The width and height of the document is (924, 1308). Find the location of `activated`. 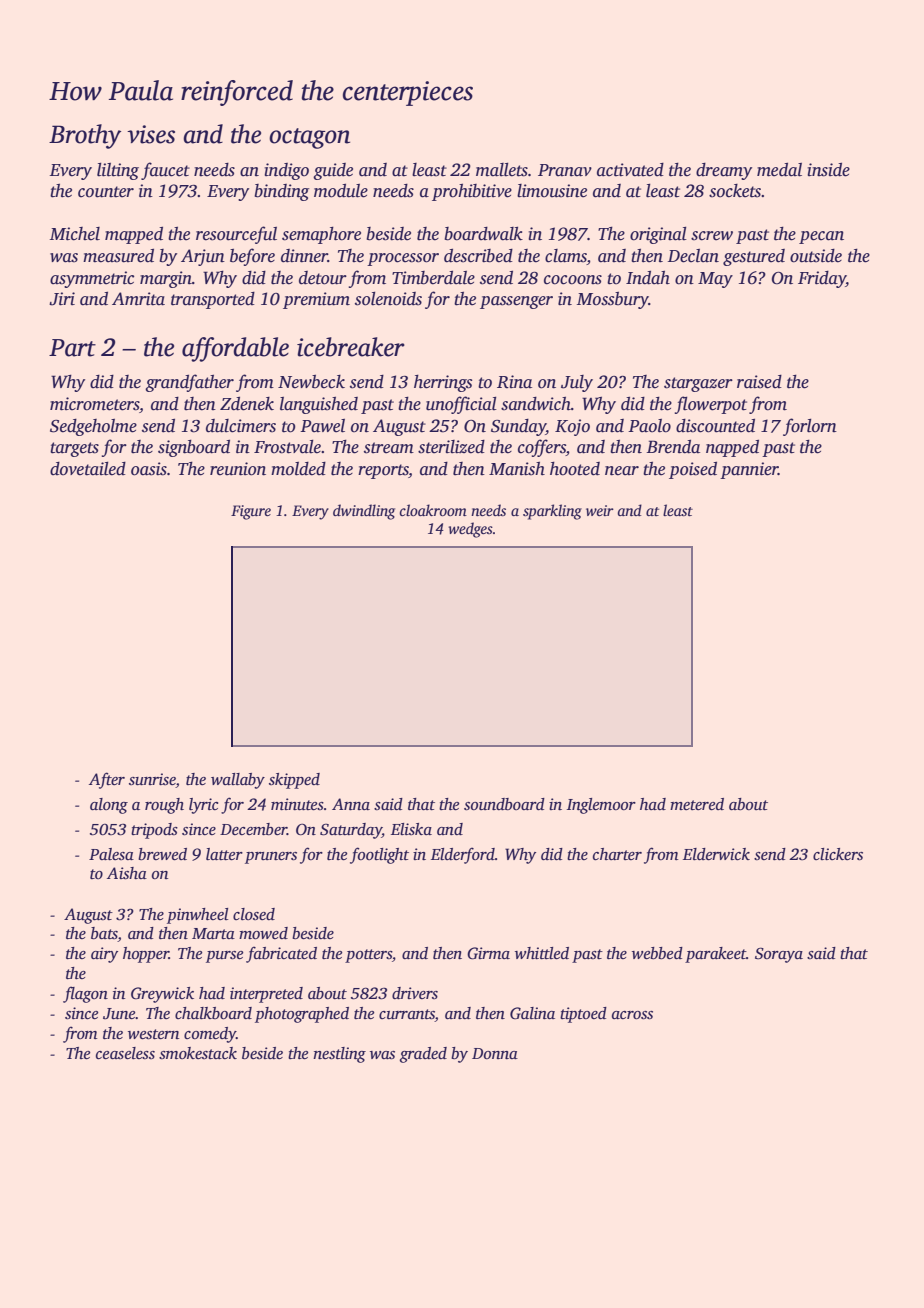

activated is located at coordinates (630, 170).
